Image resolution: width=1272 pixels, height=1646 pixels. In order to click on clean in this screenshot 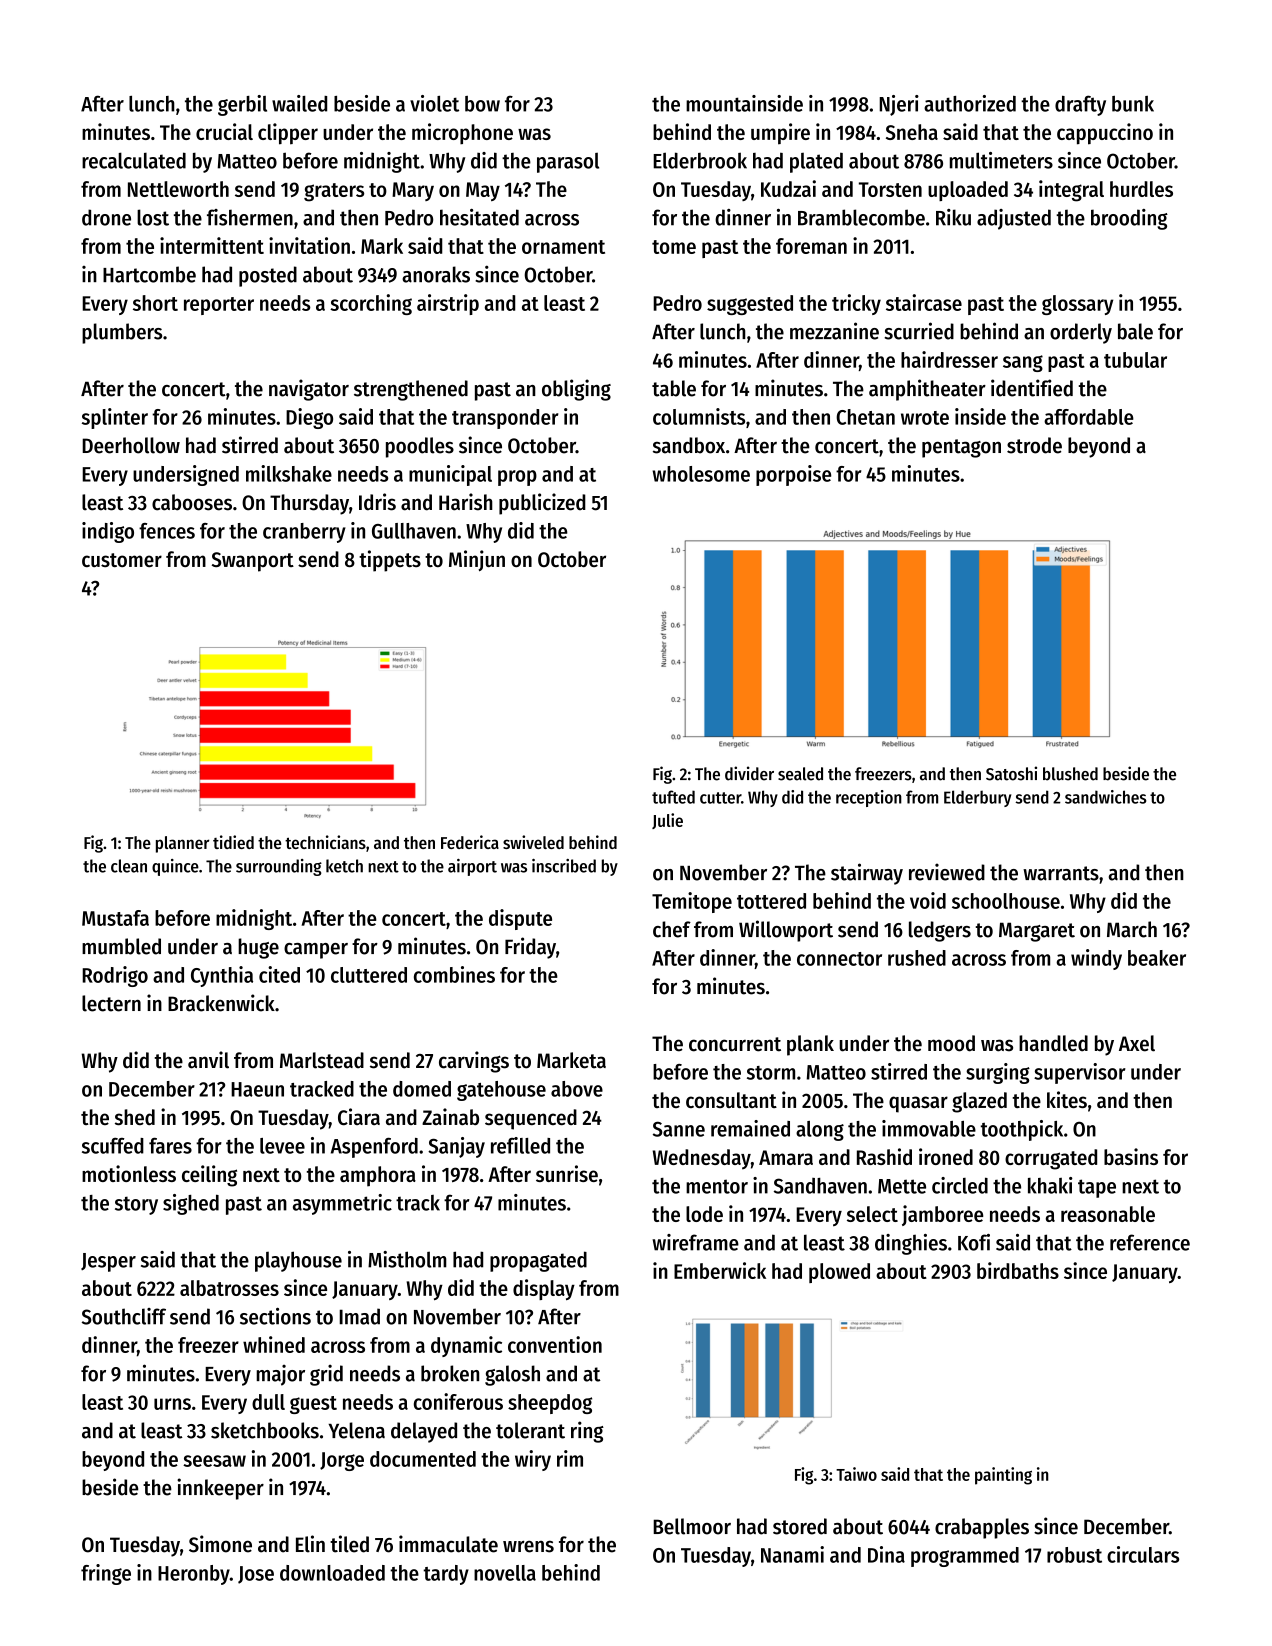, I will do `click(129, 866)`.
